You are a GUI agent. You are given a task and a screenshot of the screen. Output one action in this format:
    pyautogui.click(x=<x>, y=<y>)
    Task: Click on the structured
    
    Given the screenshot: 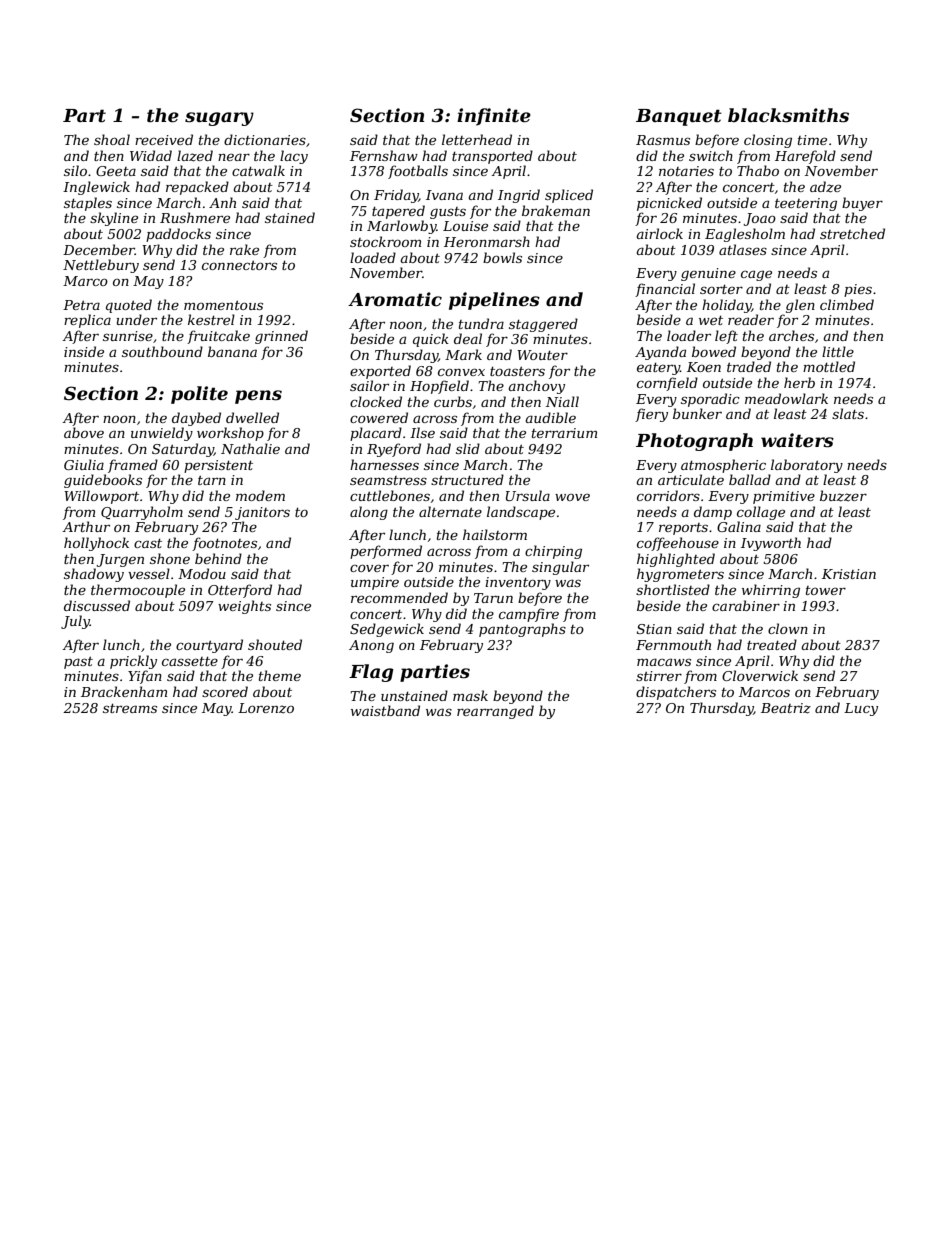 What is the action you would take?
    pyautogui.click(x=467, y=479)
